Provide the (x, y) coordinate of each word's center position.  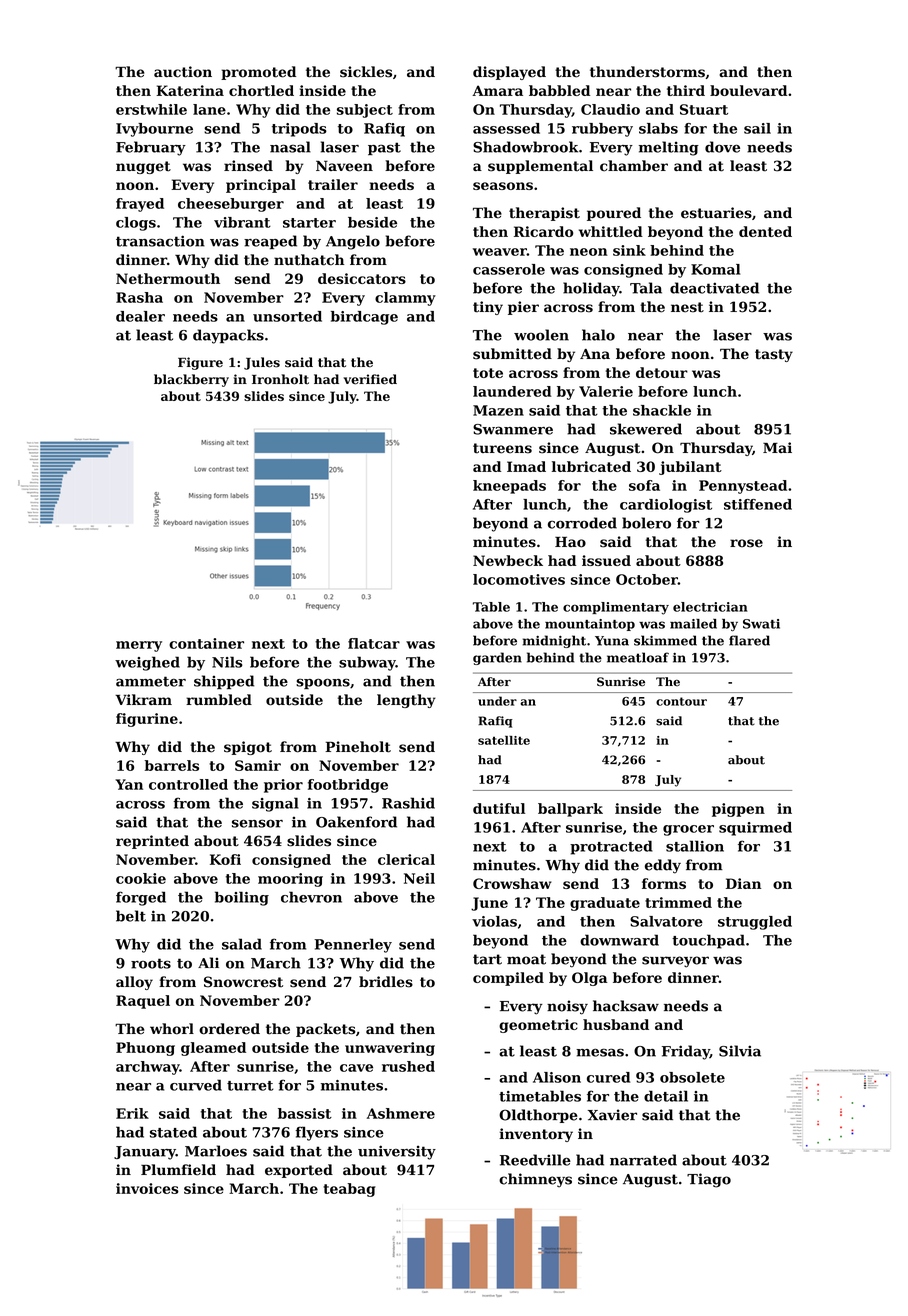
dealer (140, 316)
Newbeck (508, 560)
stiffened (758, 504)
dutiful (499, 808)
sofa (644, 485)
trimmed (678, 902)
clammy (405, 299)
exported (299, 1171)
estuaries (716, 213)
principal (261, 186)
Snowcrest (243, 982)
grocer (688, 830)
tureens (502, 448)
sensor (257, 823)
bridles (386, 982)
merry (139, 646)
